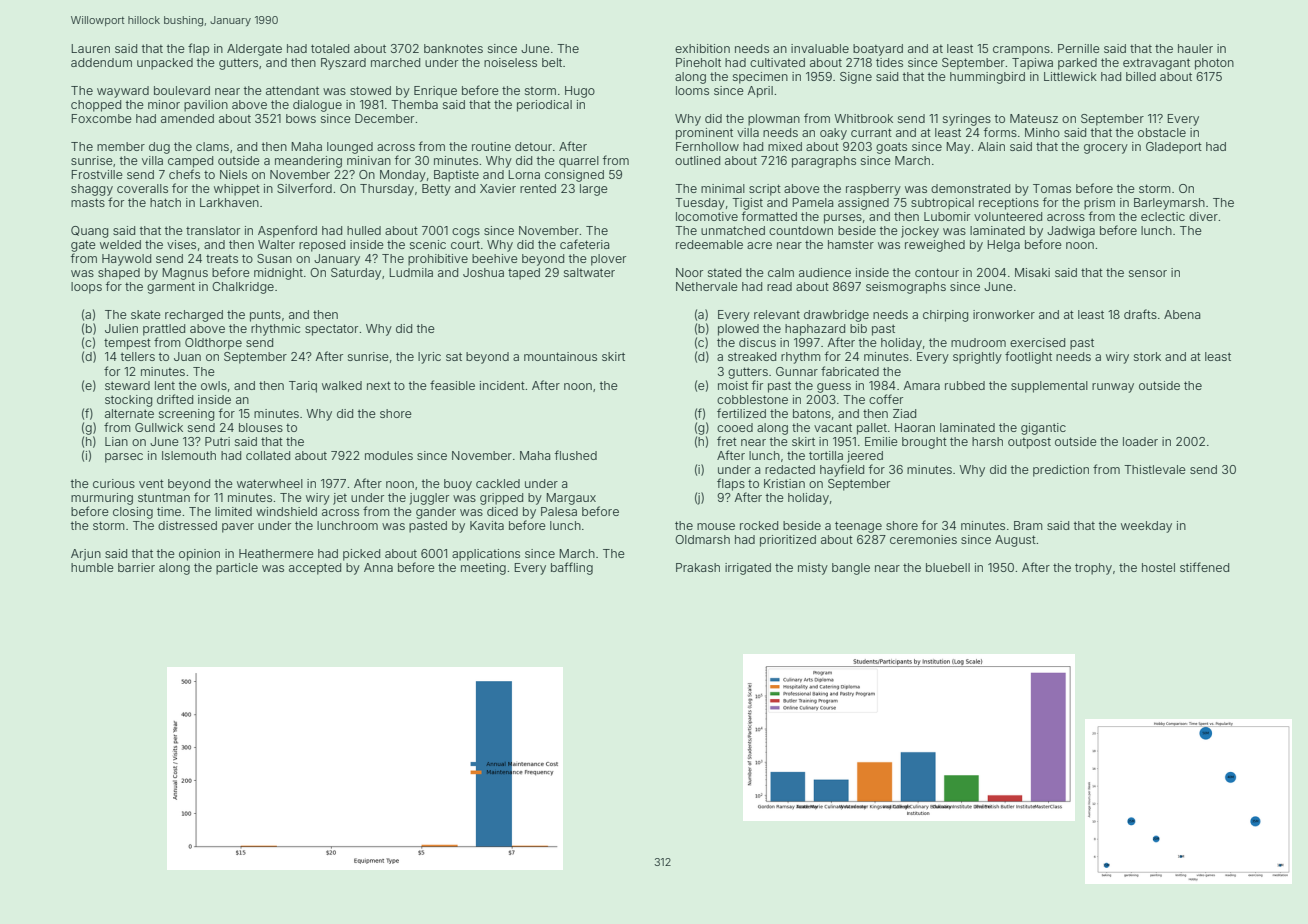  What do you see at coordinates (834, 388) in the page?
I see `guess` at bounding box center [834, 388].
